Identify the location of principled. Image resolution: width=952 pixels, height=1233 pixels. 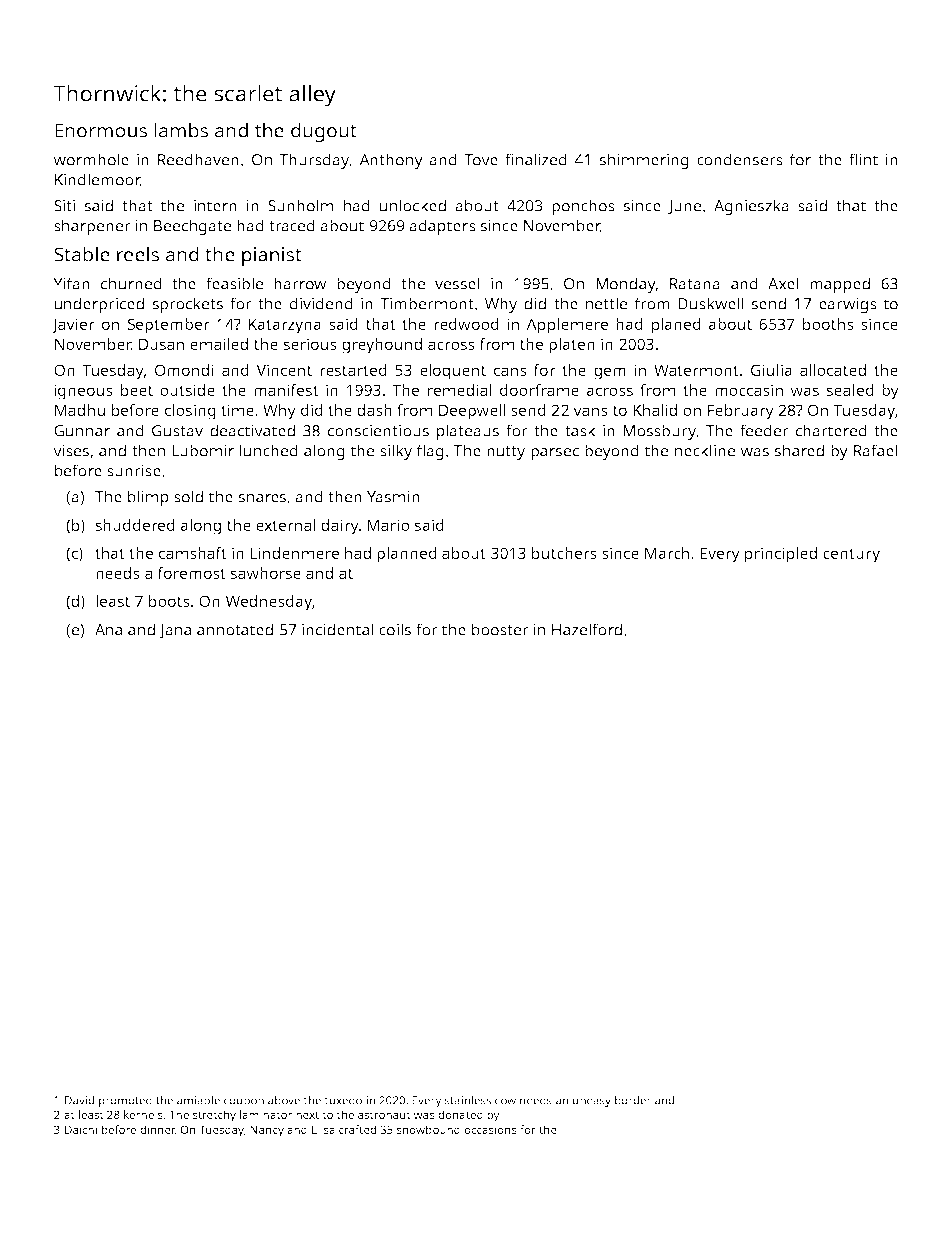
(781, 555).
